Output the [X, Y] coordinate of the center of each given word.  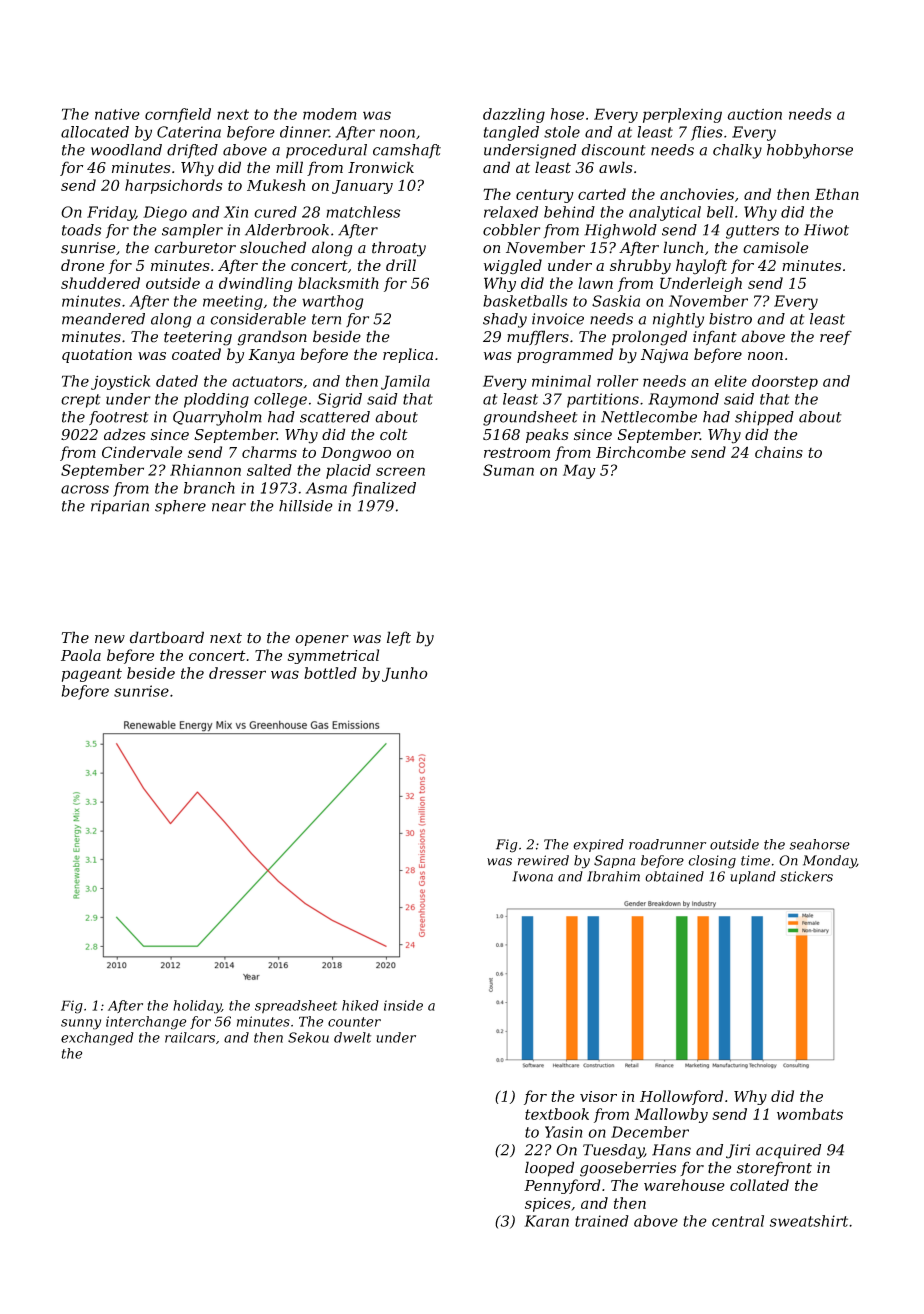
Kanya [271, 356]
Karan [546, 1221]
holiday [197, 1007]
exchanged [97, 1039]
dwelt [352, 1037]
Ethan [837, 194]
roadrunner [667, 844]
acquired [788, 1151]
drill [401, 265]
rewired [543, 860]
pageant [92, 675]
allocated [95, 132]
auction [754, 114]
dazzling [514, 115]
